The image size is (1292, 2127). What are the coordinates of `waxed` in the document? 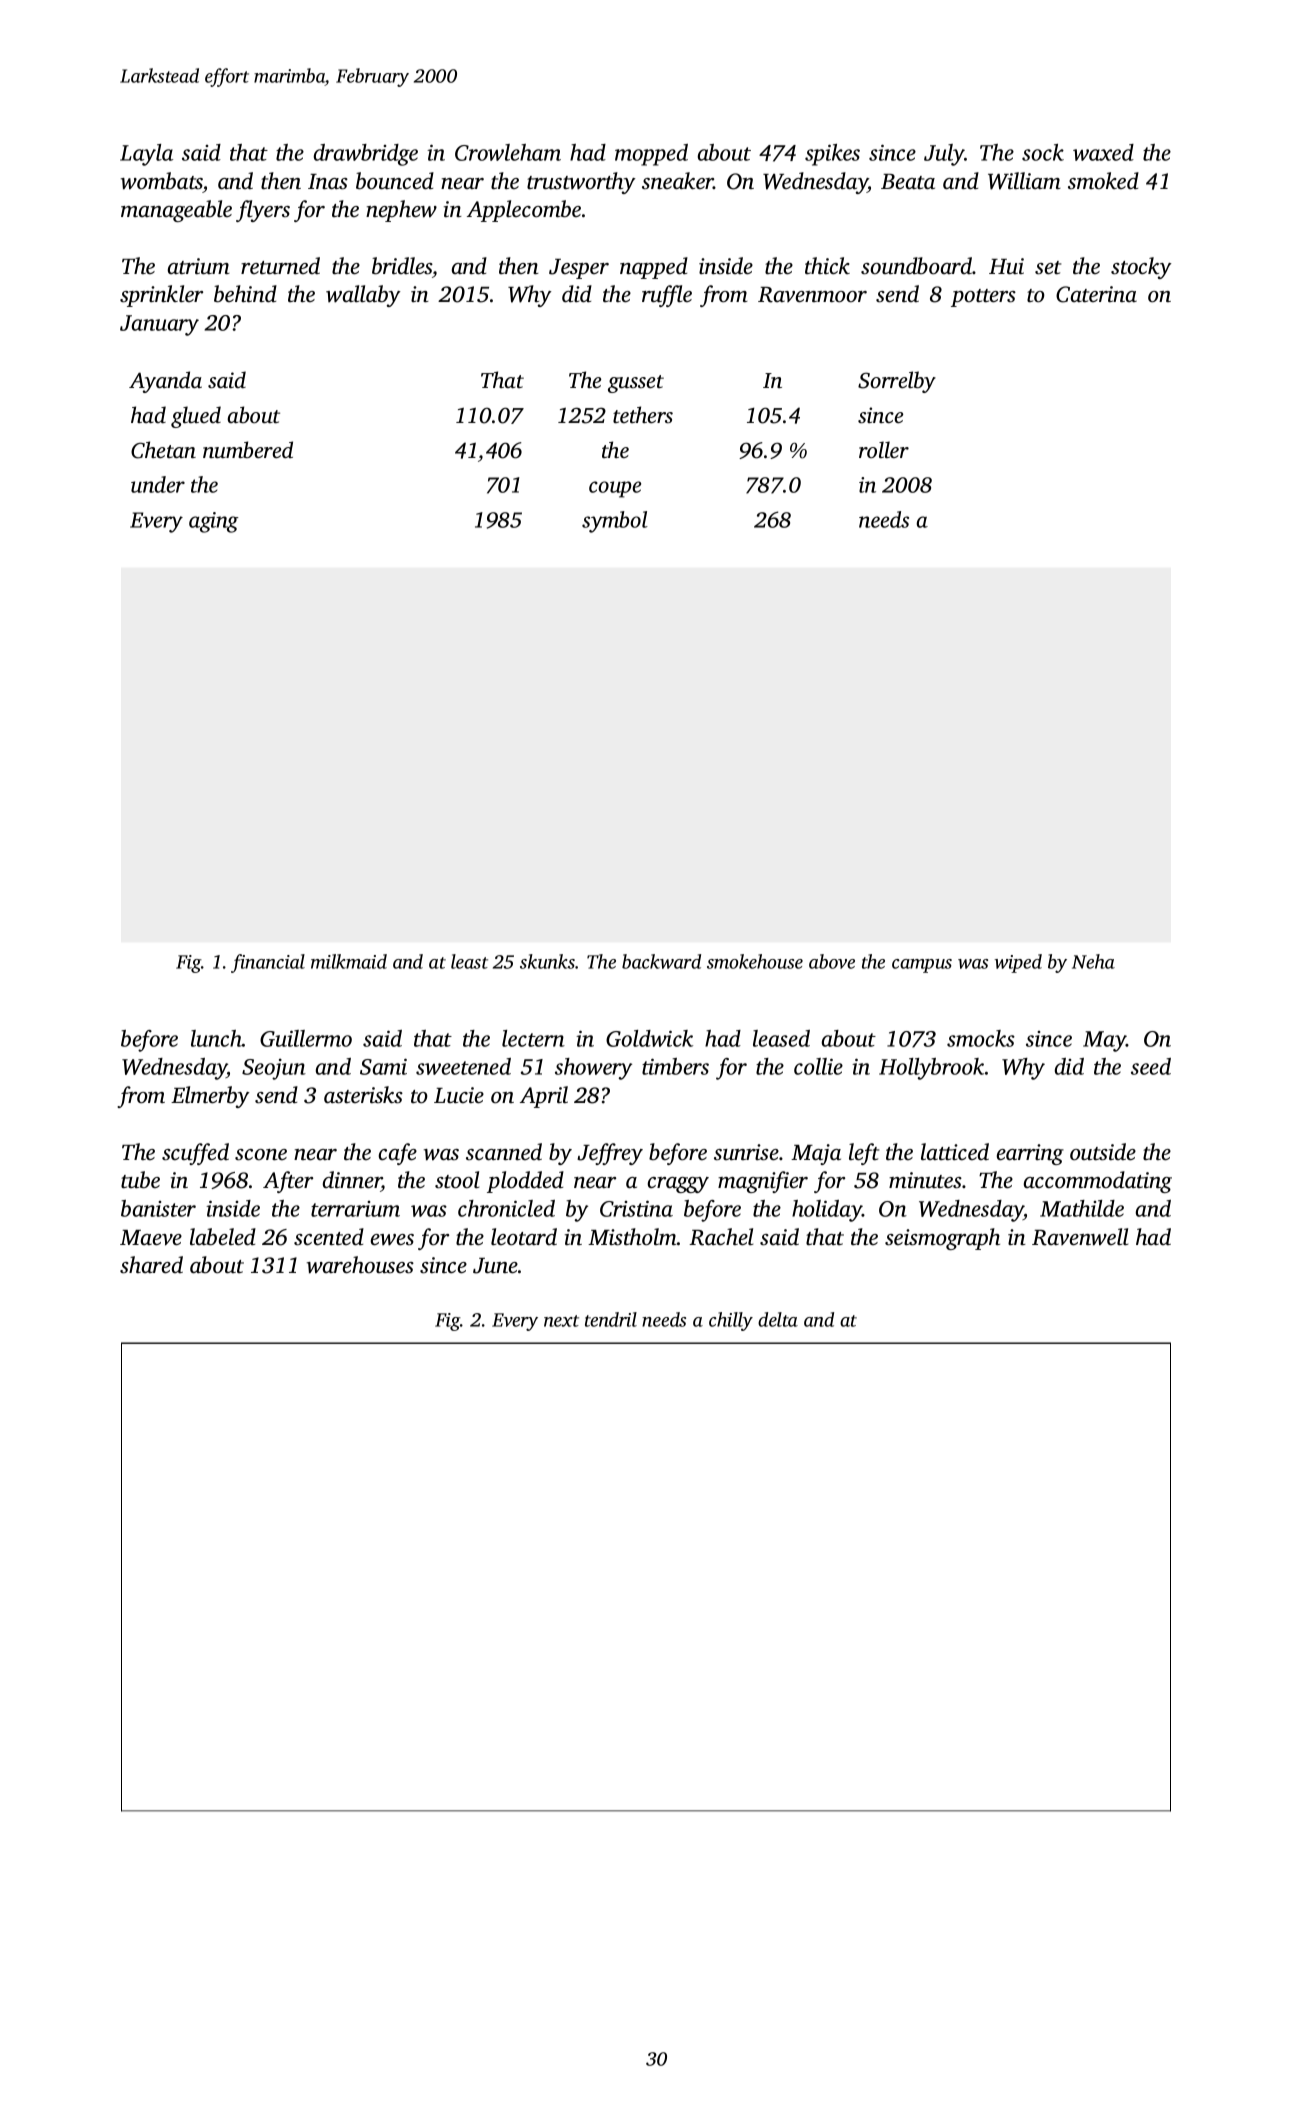 It's located at (1103, 152).
